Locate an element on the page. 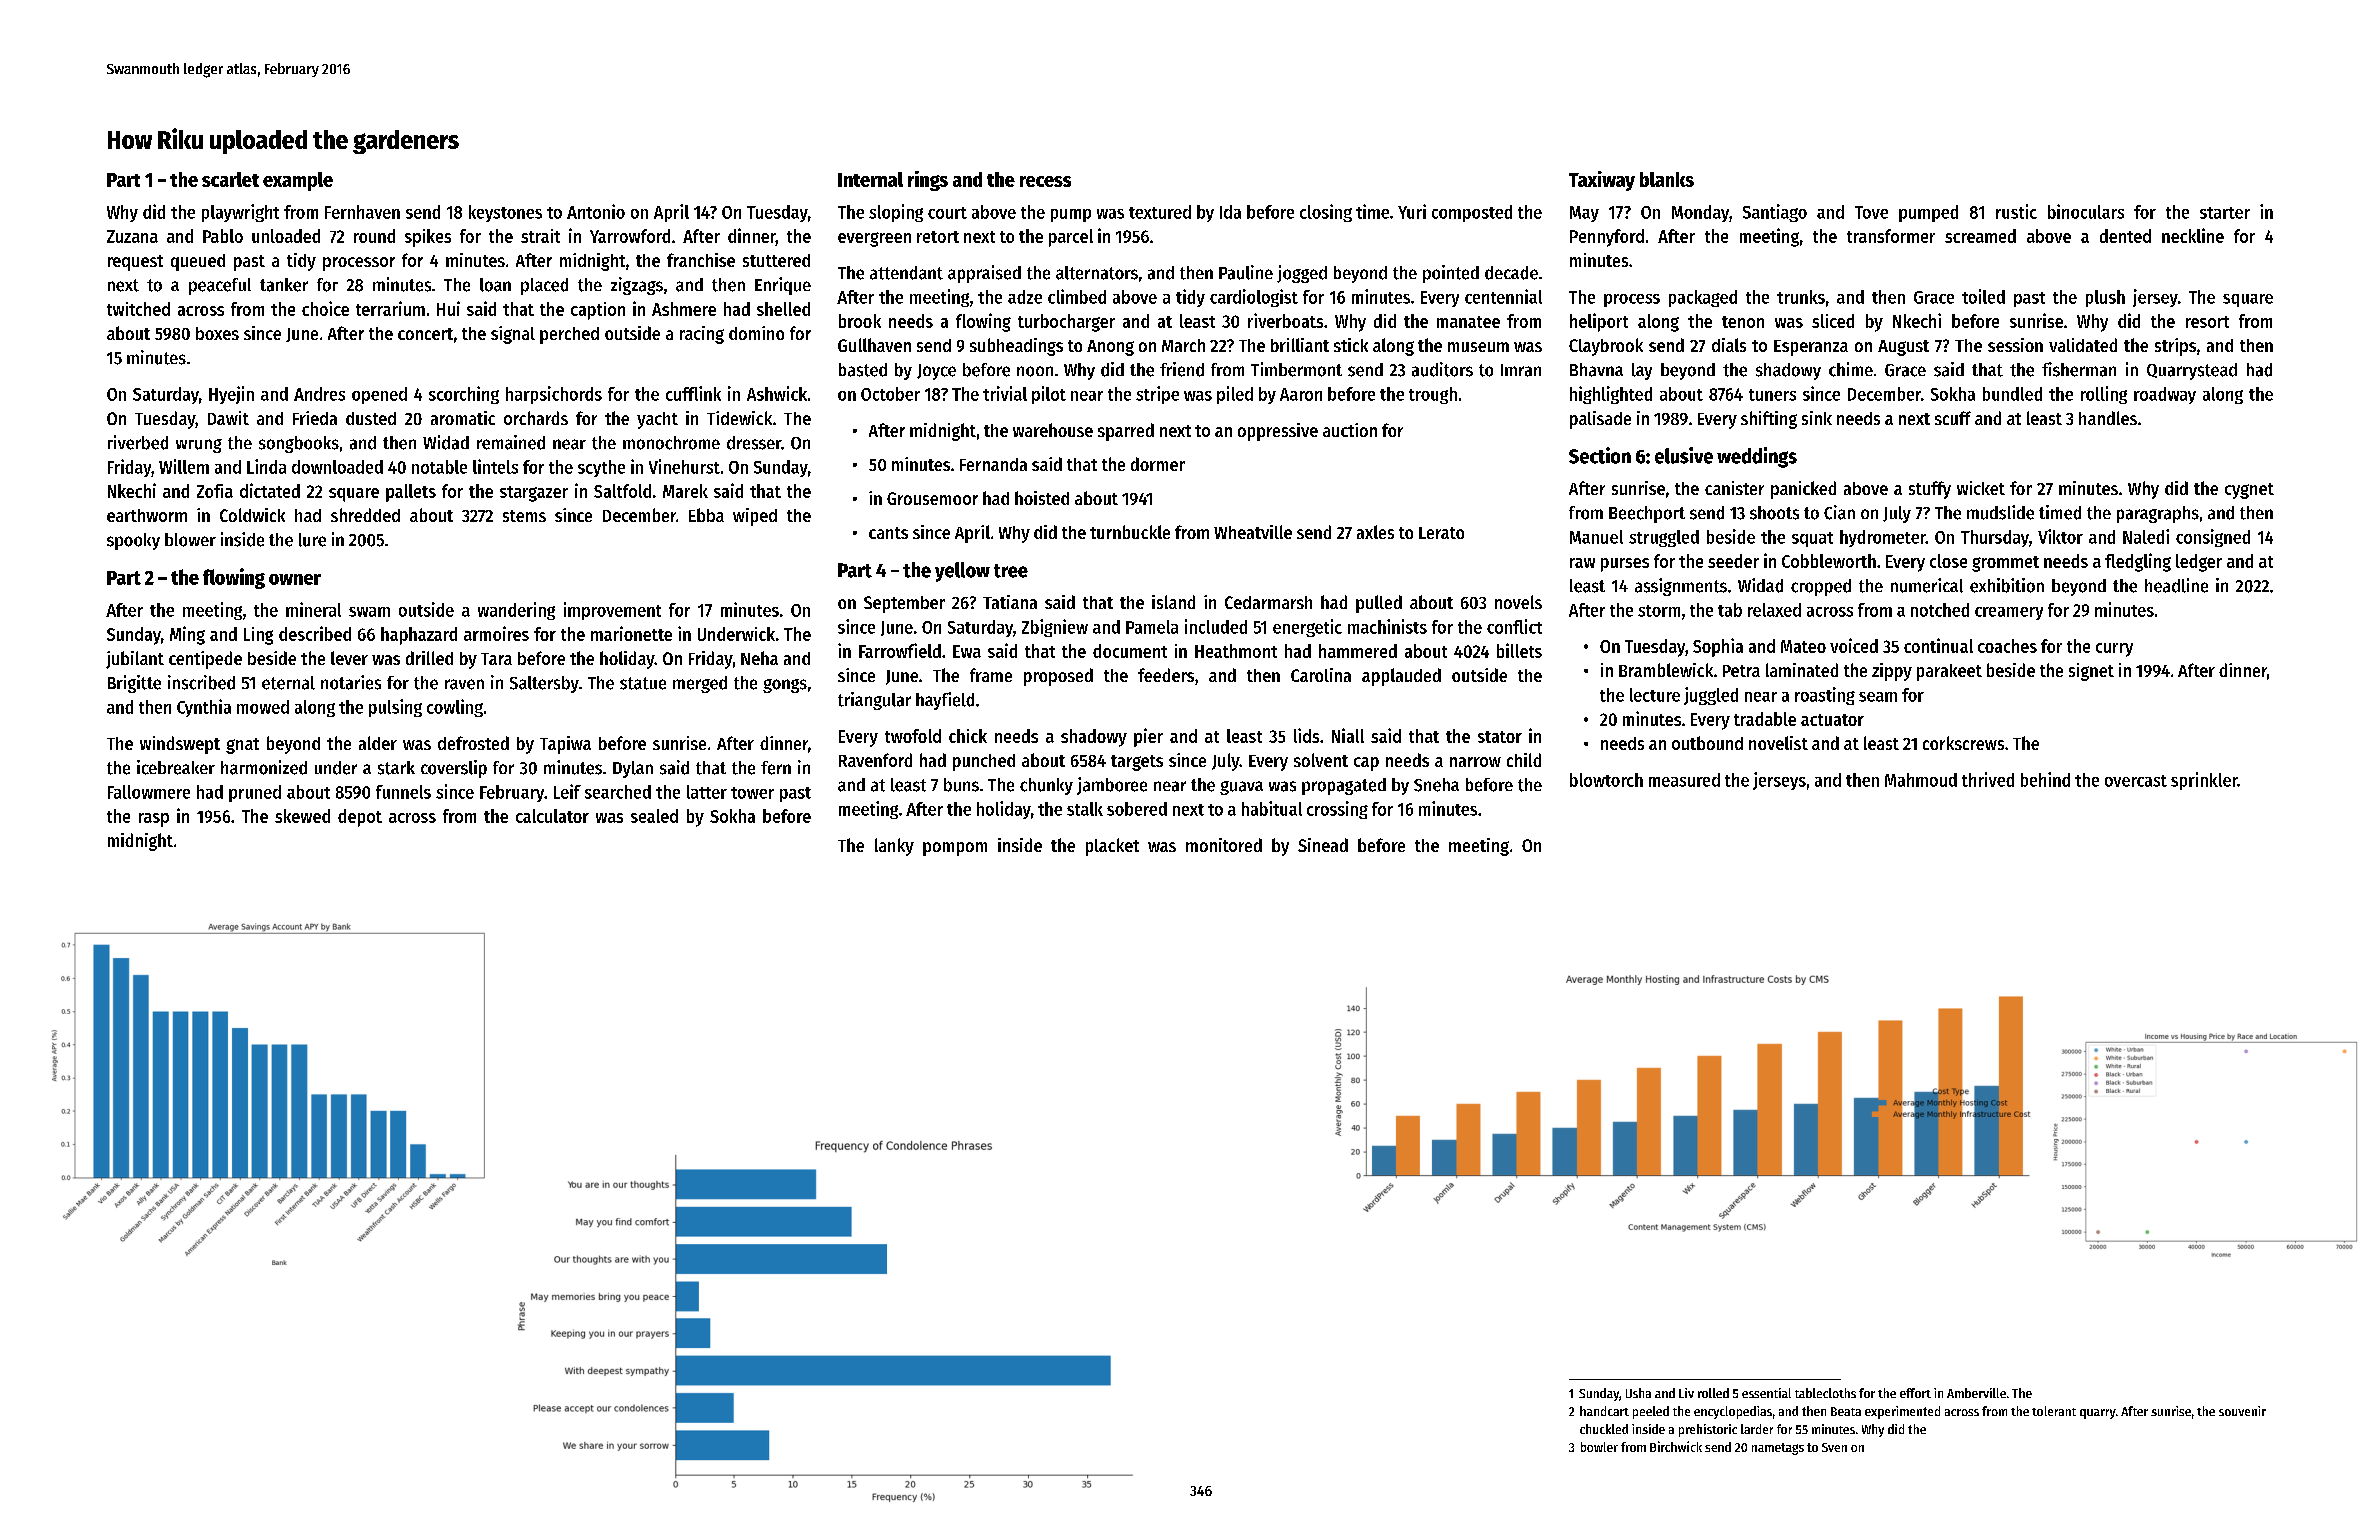 Image resolution: width=2380 pixels, height=1540 pixels. skewed is located at coordinates (302, 816).
